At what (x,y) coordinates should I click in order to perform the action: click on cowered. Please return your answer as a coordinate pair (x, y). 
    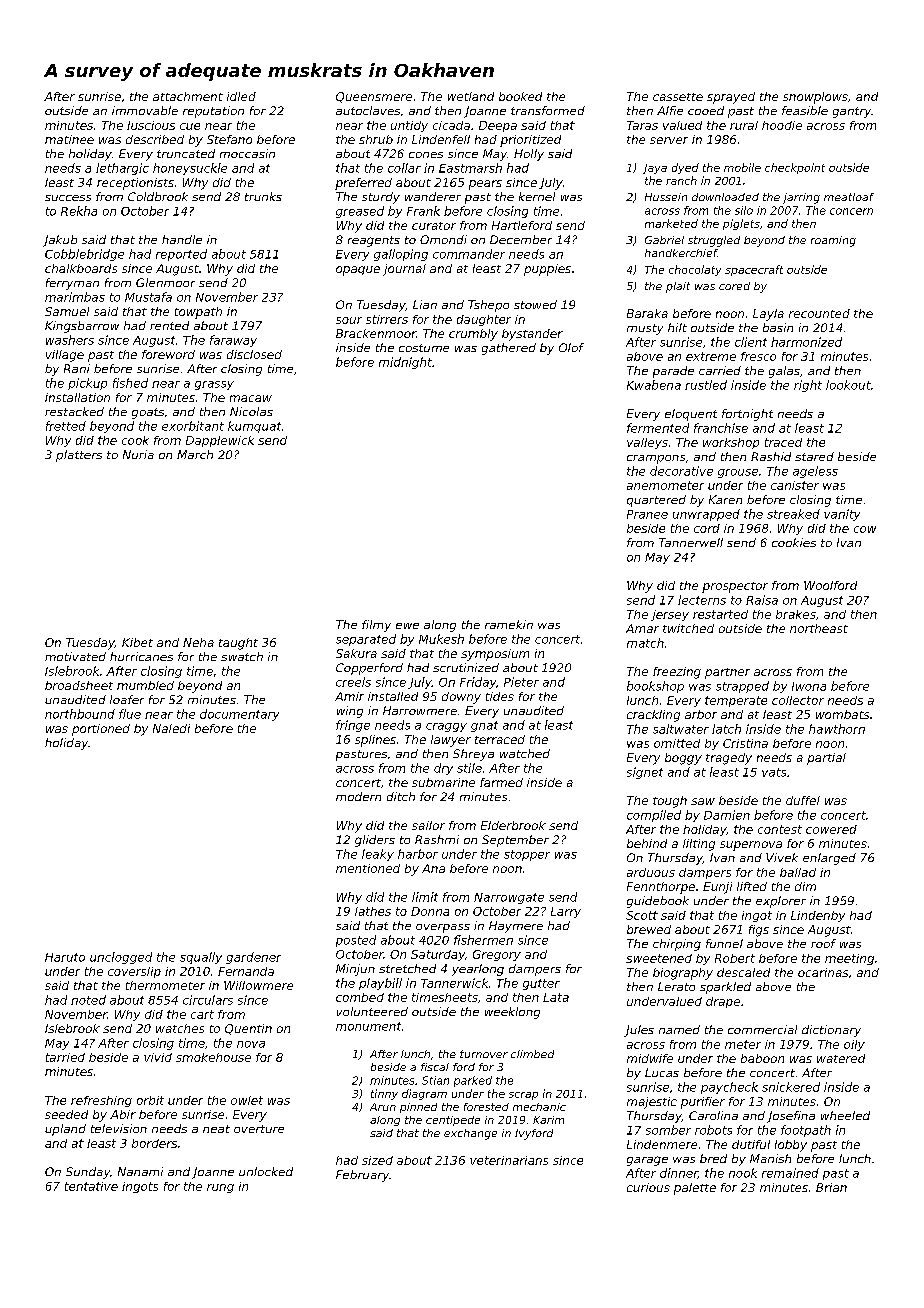
    Looking at the image, I should click on (831, 829).
